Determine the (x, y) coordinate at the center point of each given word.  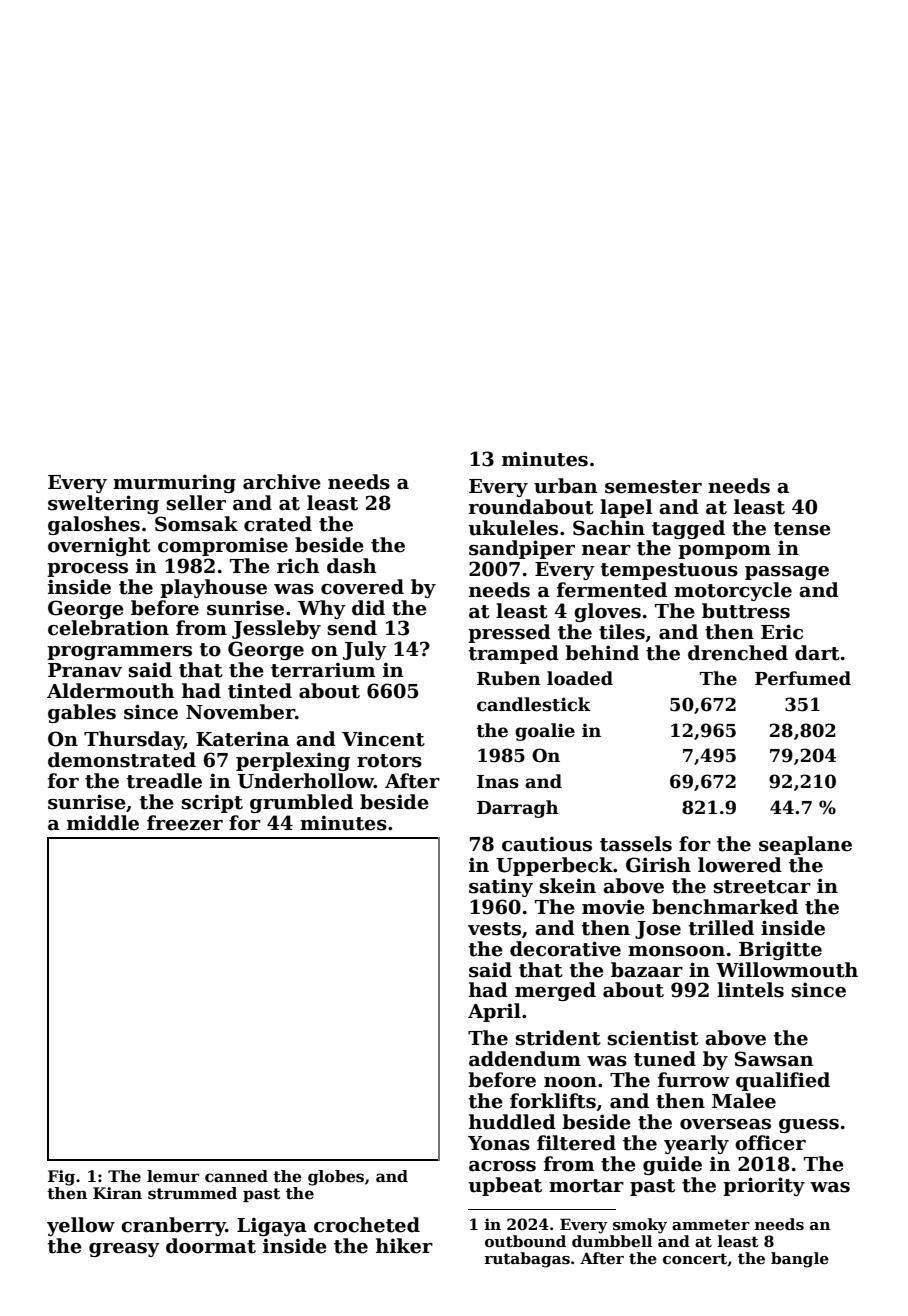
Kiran (117, 1193)
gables (82, 713)
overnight (99, 546)
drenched (738, 653)
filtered (576, 1143)
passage (787, 573)
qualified (783, 1081)
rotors (389, 761)
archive (282, 482)
